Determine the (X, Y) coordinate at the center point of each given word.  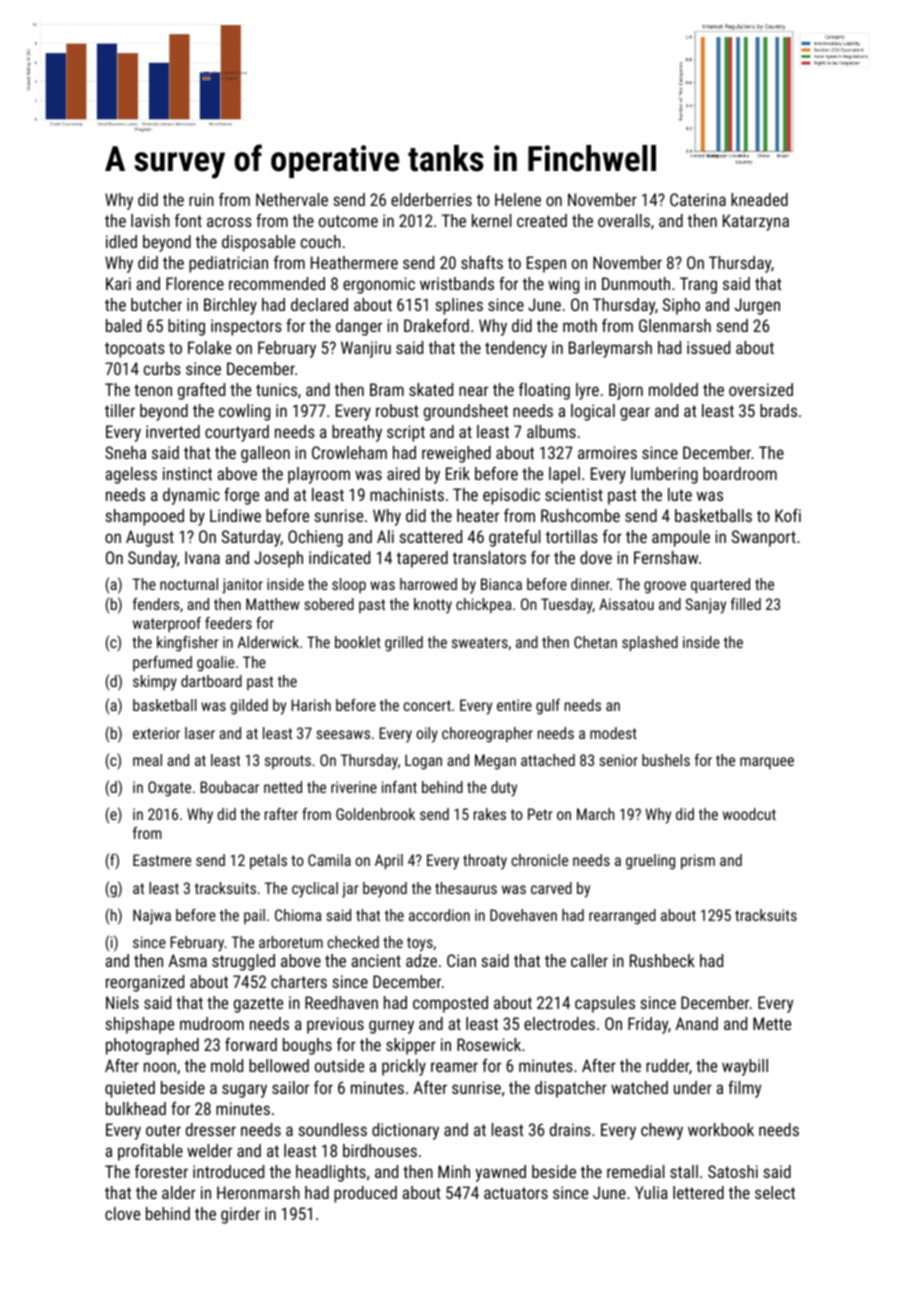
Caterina (698, 199)
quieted (130, 1089)
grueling (650, 862)
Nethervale (292, 199)
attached (548, 760)
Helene (518, 199)
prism (698, 861)
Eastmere (162, 860)
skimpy (155, 683)
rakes (490, 814)
